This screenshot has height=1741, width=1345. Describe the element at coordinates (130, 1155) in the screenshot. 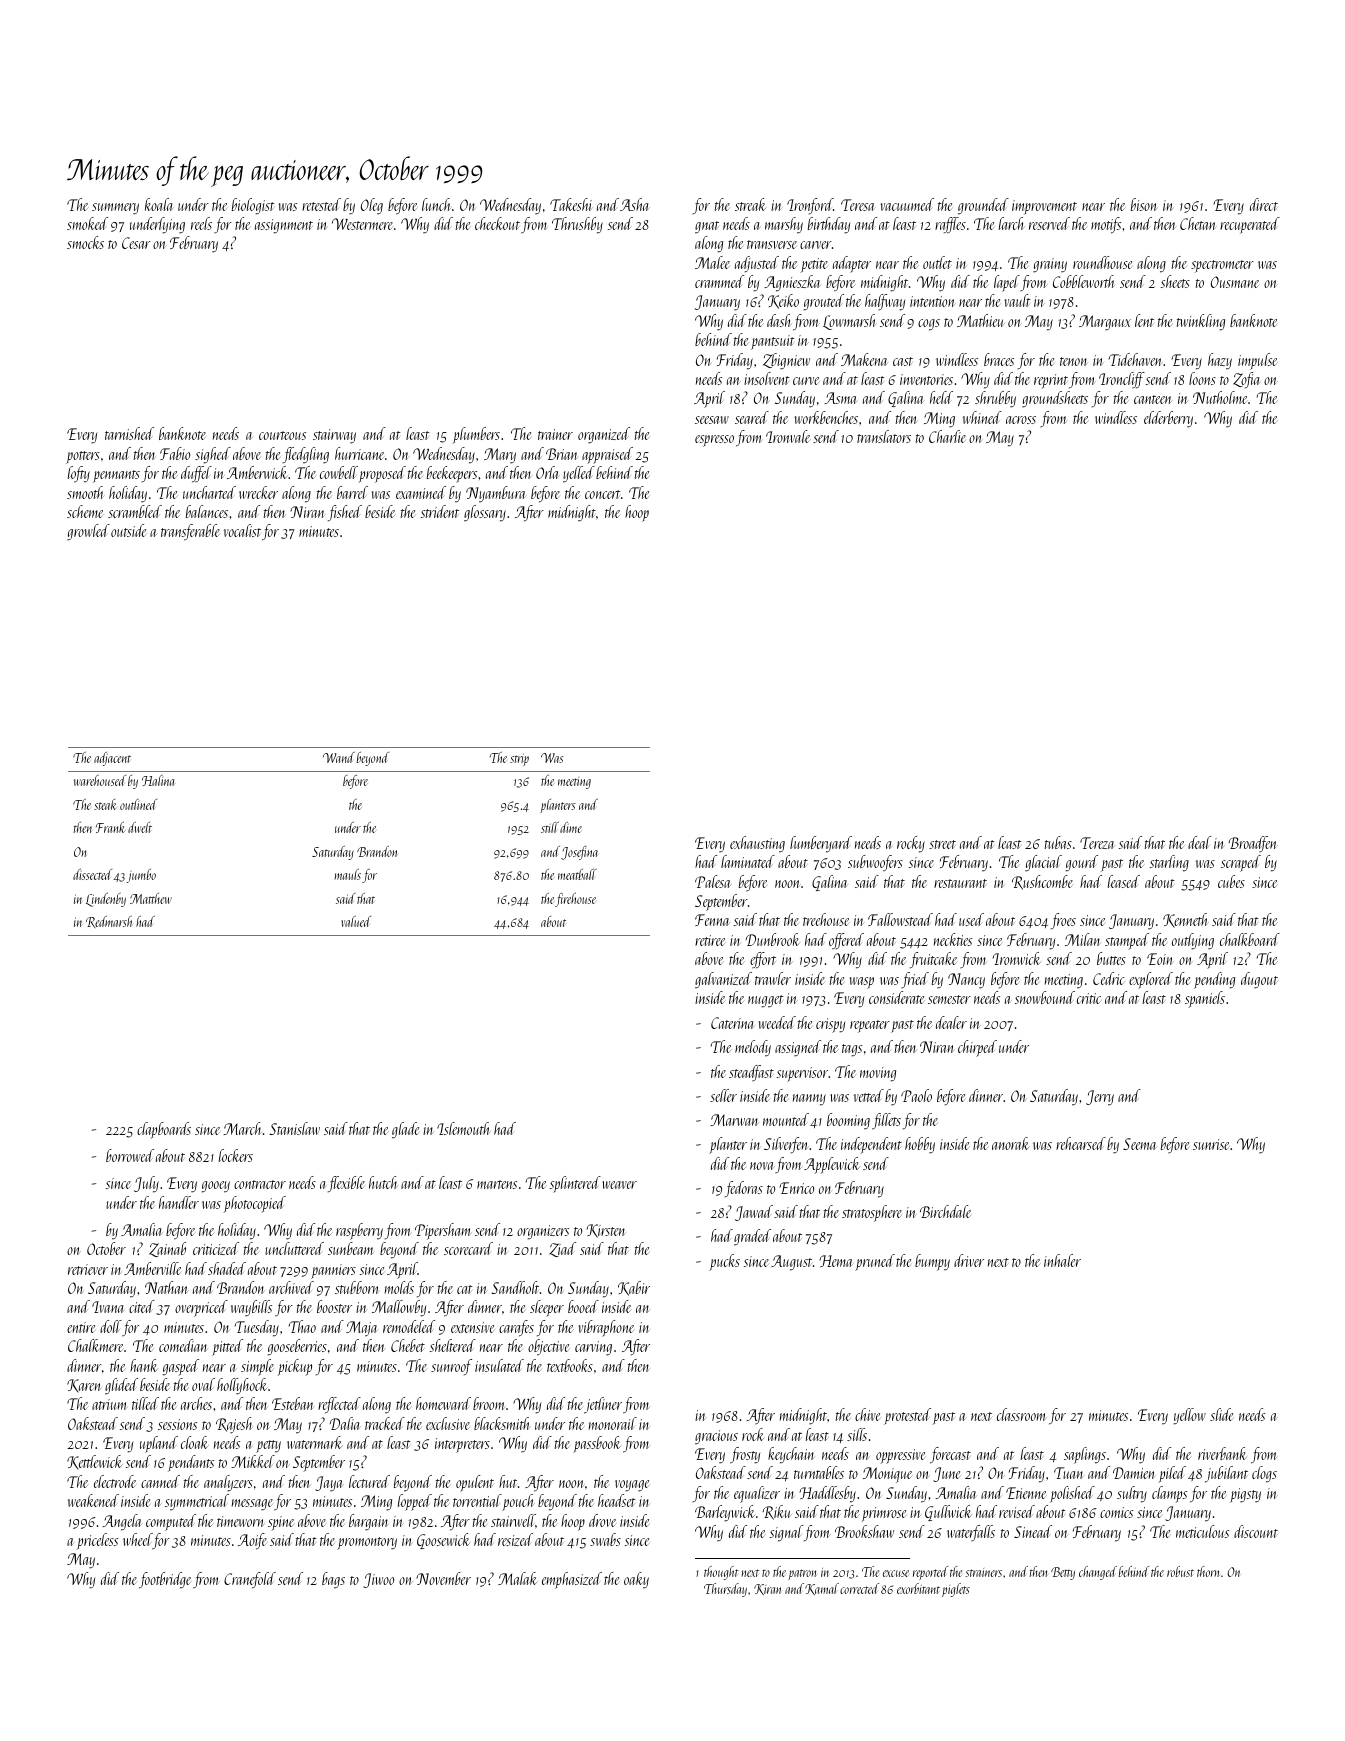

I see `borrowed` at that location.
